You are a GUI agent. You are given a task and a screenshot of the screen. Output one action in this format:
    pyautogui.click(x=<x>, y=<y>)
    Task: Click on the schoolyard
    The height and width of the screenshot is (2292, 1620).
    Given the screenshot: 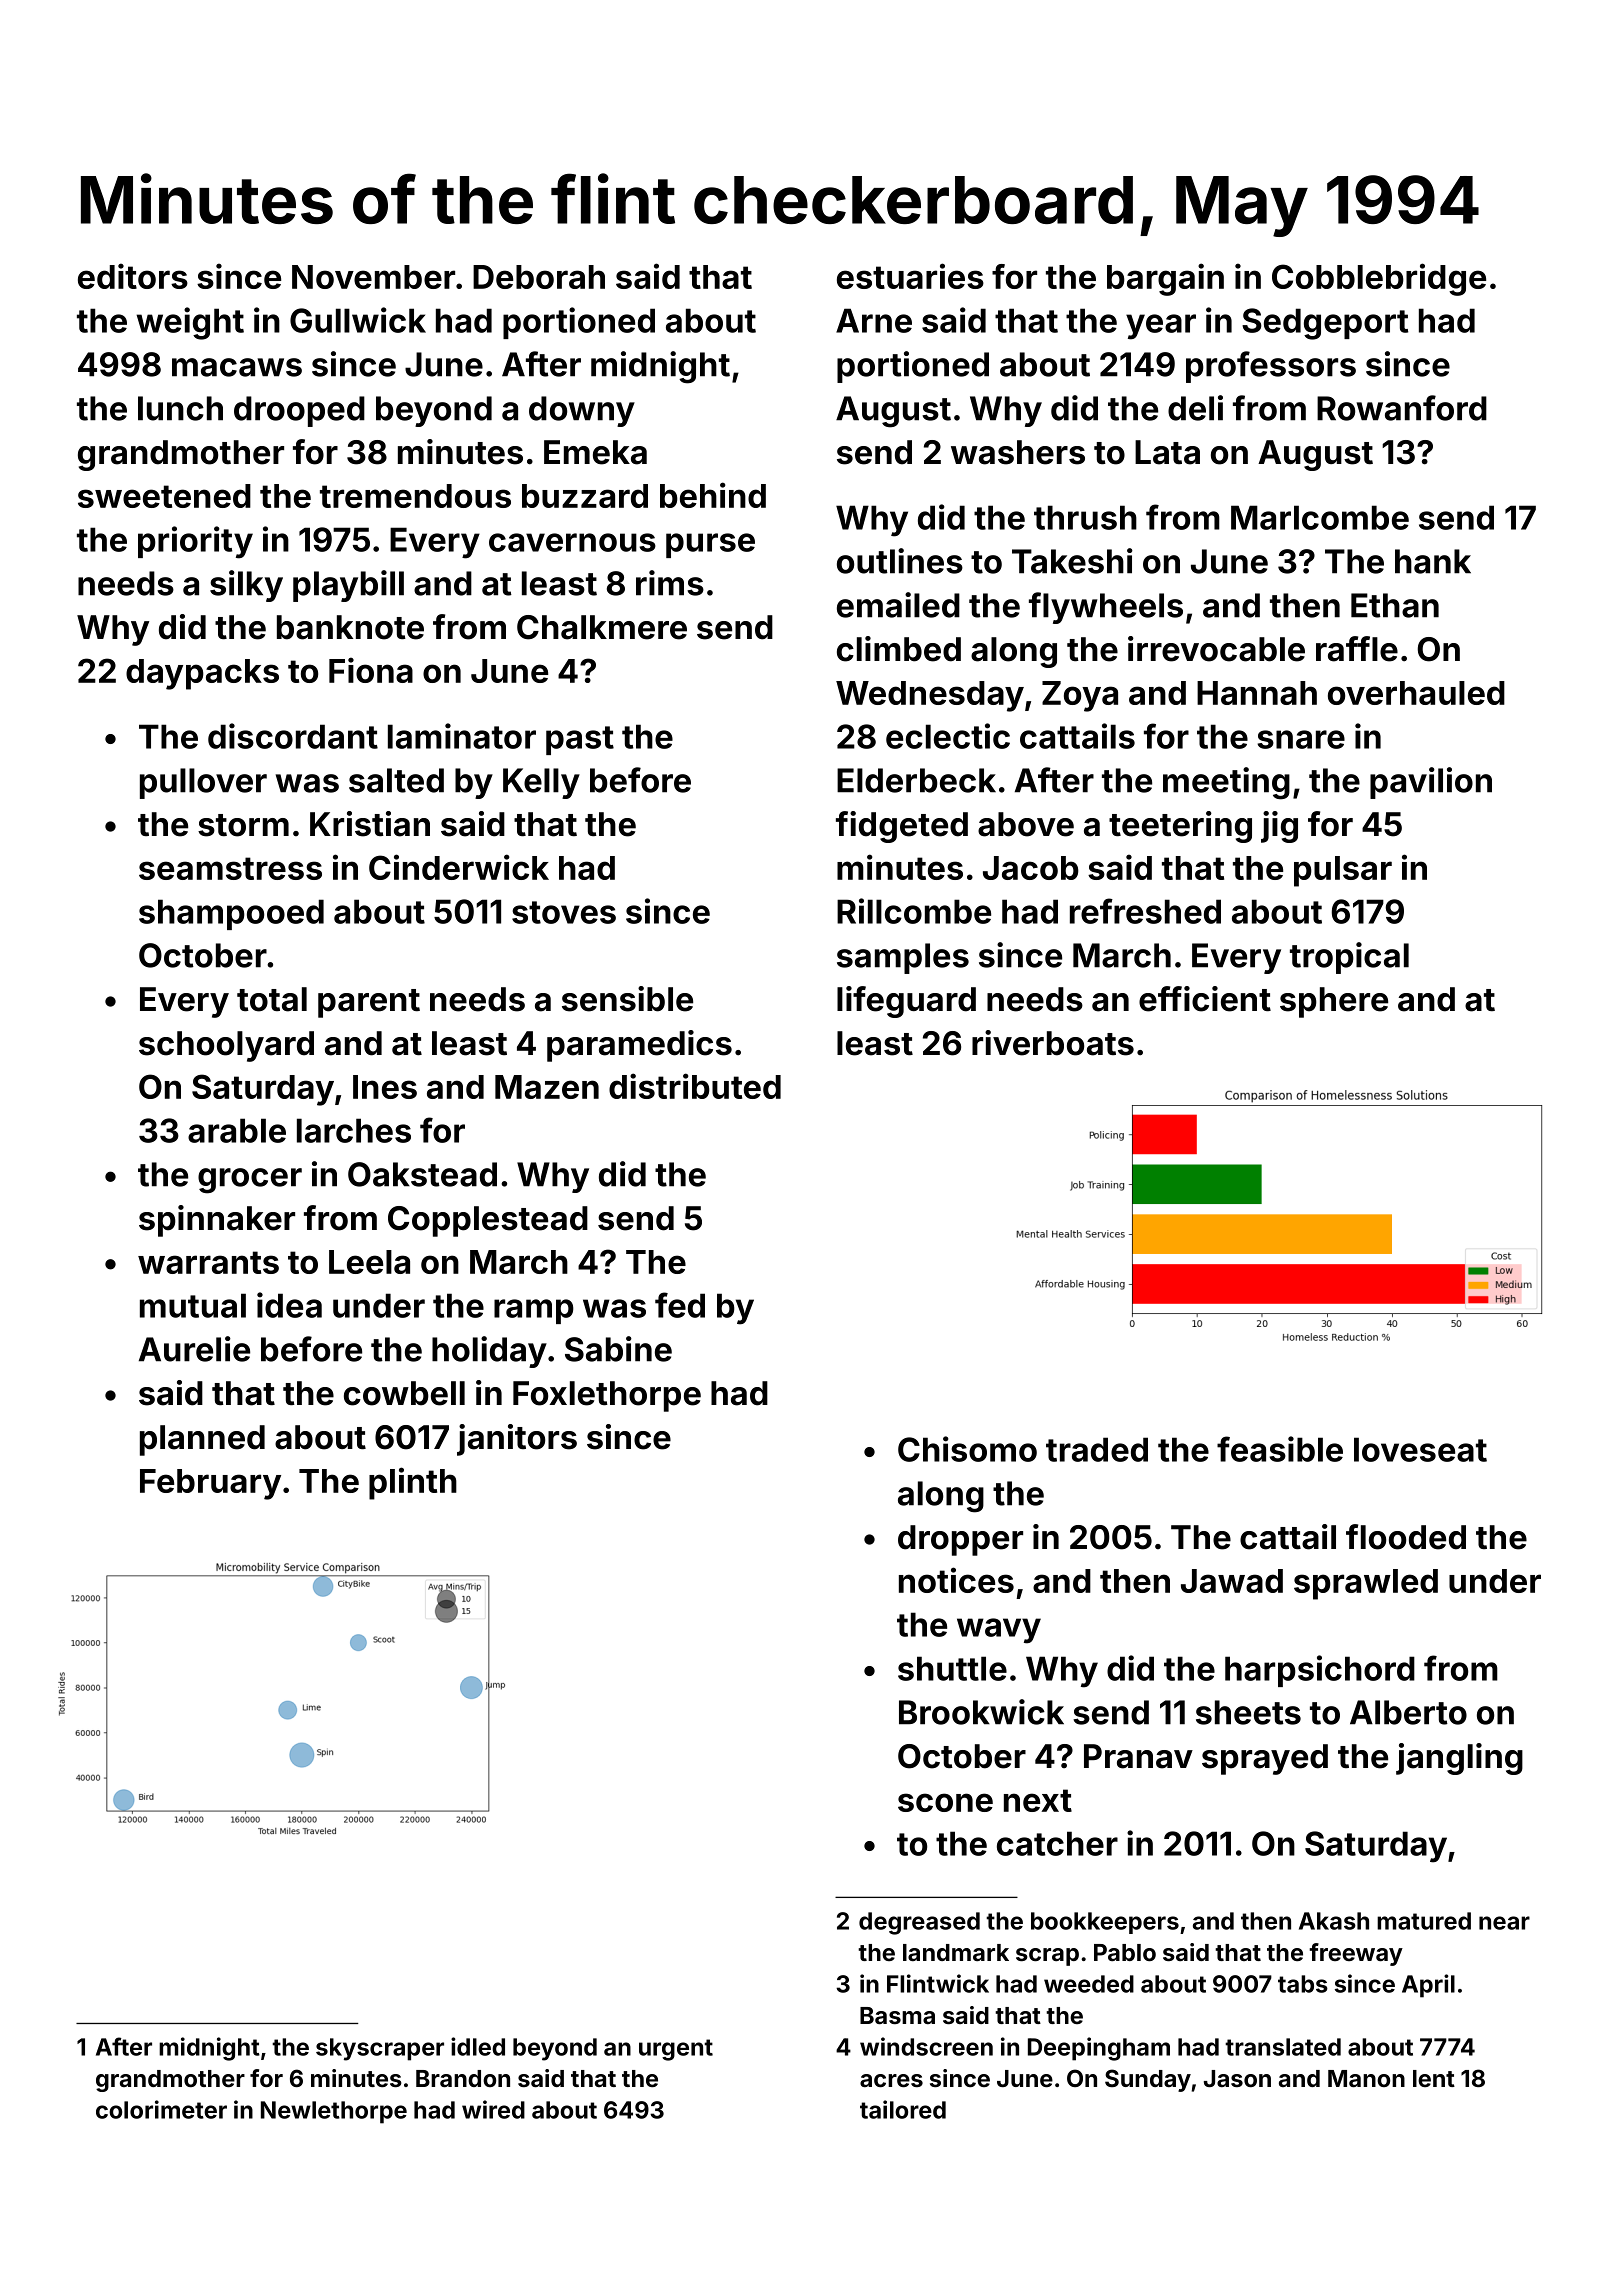 What is the action you would take?
    pyautogui.click(x=226, y=1046)
